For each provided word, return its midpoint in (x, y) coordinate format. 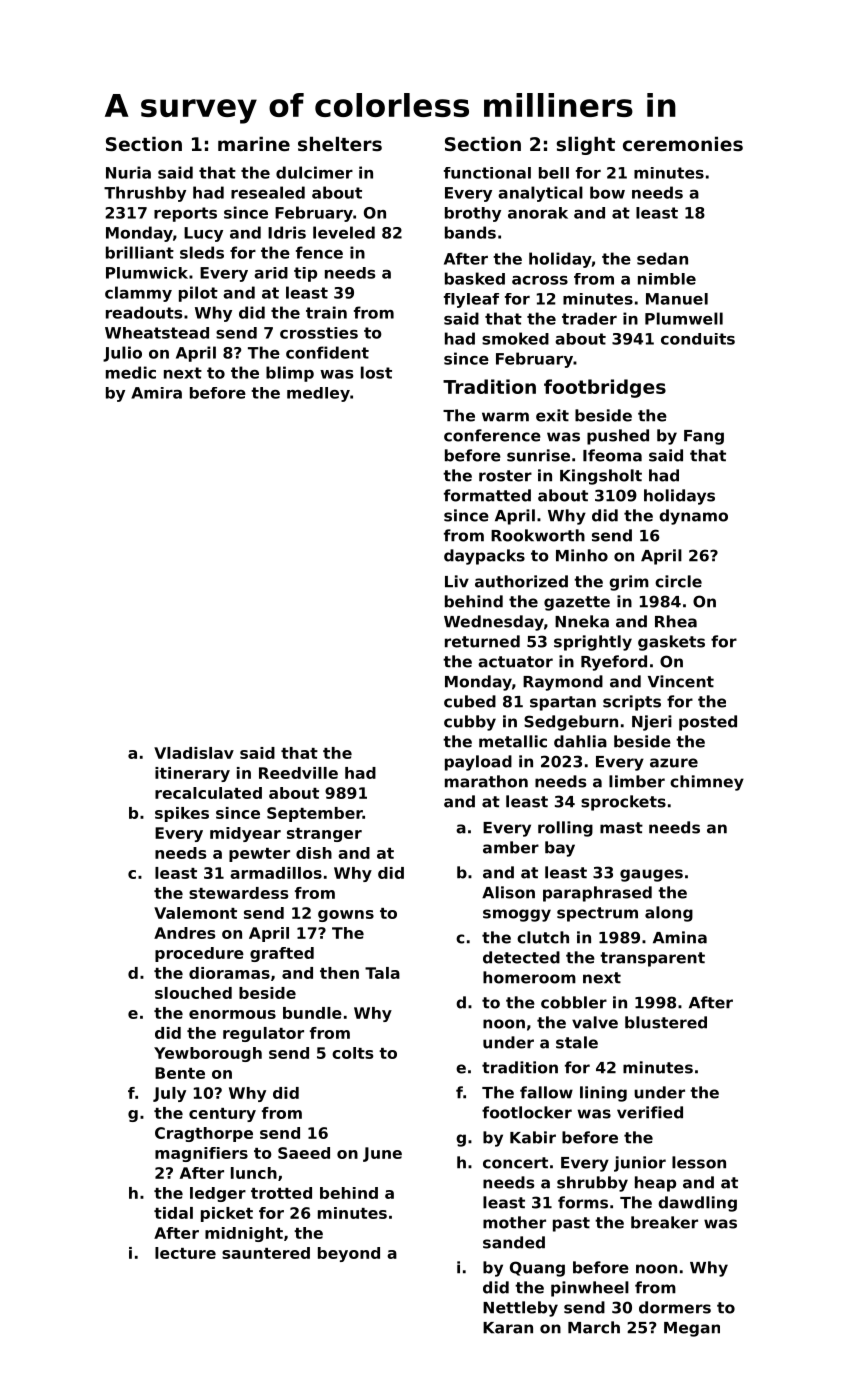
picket (227, 1214)
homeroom (529, 977)
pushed (618, 437)
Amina (680, 937)
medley (318, 394)
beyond (349, 1254)
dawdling (697, 1204)
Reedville (298, 773)
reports (185, 214)
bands (470, 232)
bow (607, 192)
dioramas (229, 973)
